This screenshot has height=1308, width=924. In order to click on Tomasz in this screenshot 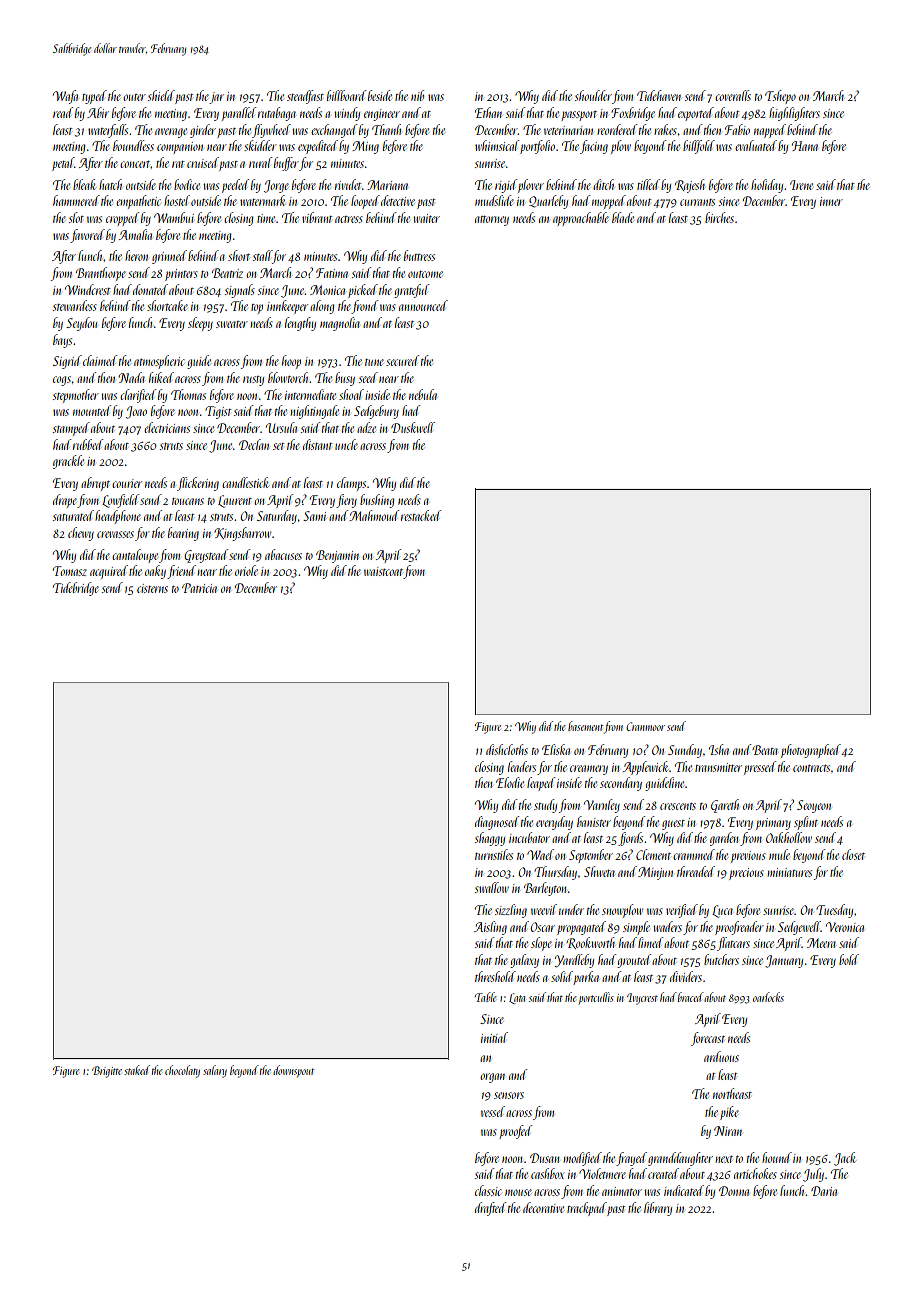, I will do `click(70, 571)`.
